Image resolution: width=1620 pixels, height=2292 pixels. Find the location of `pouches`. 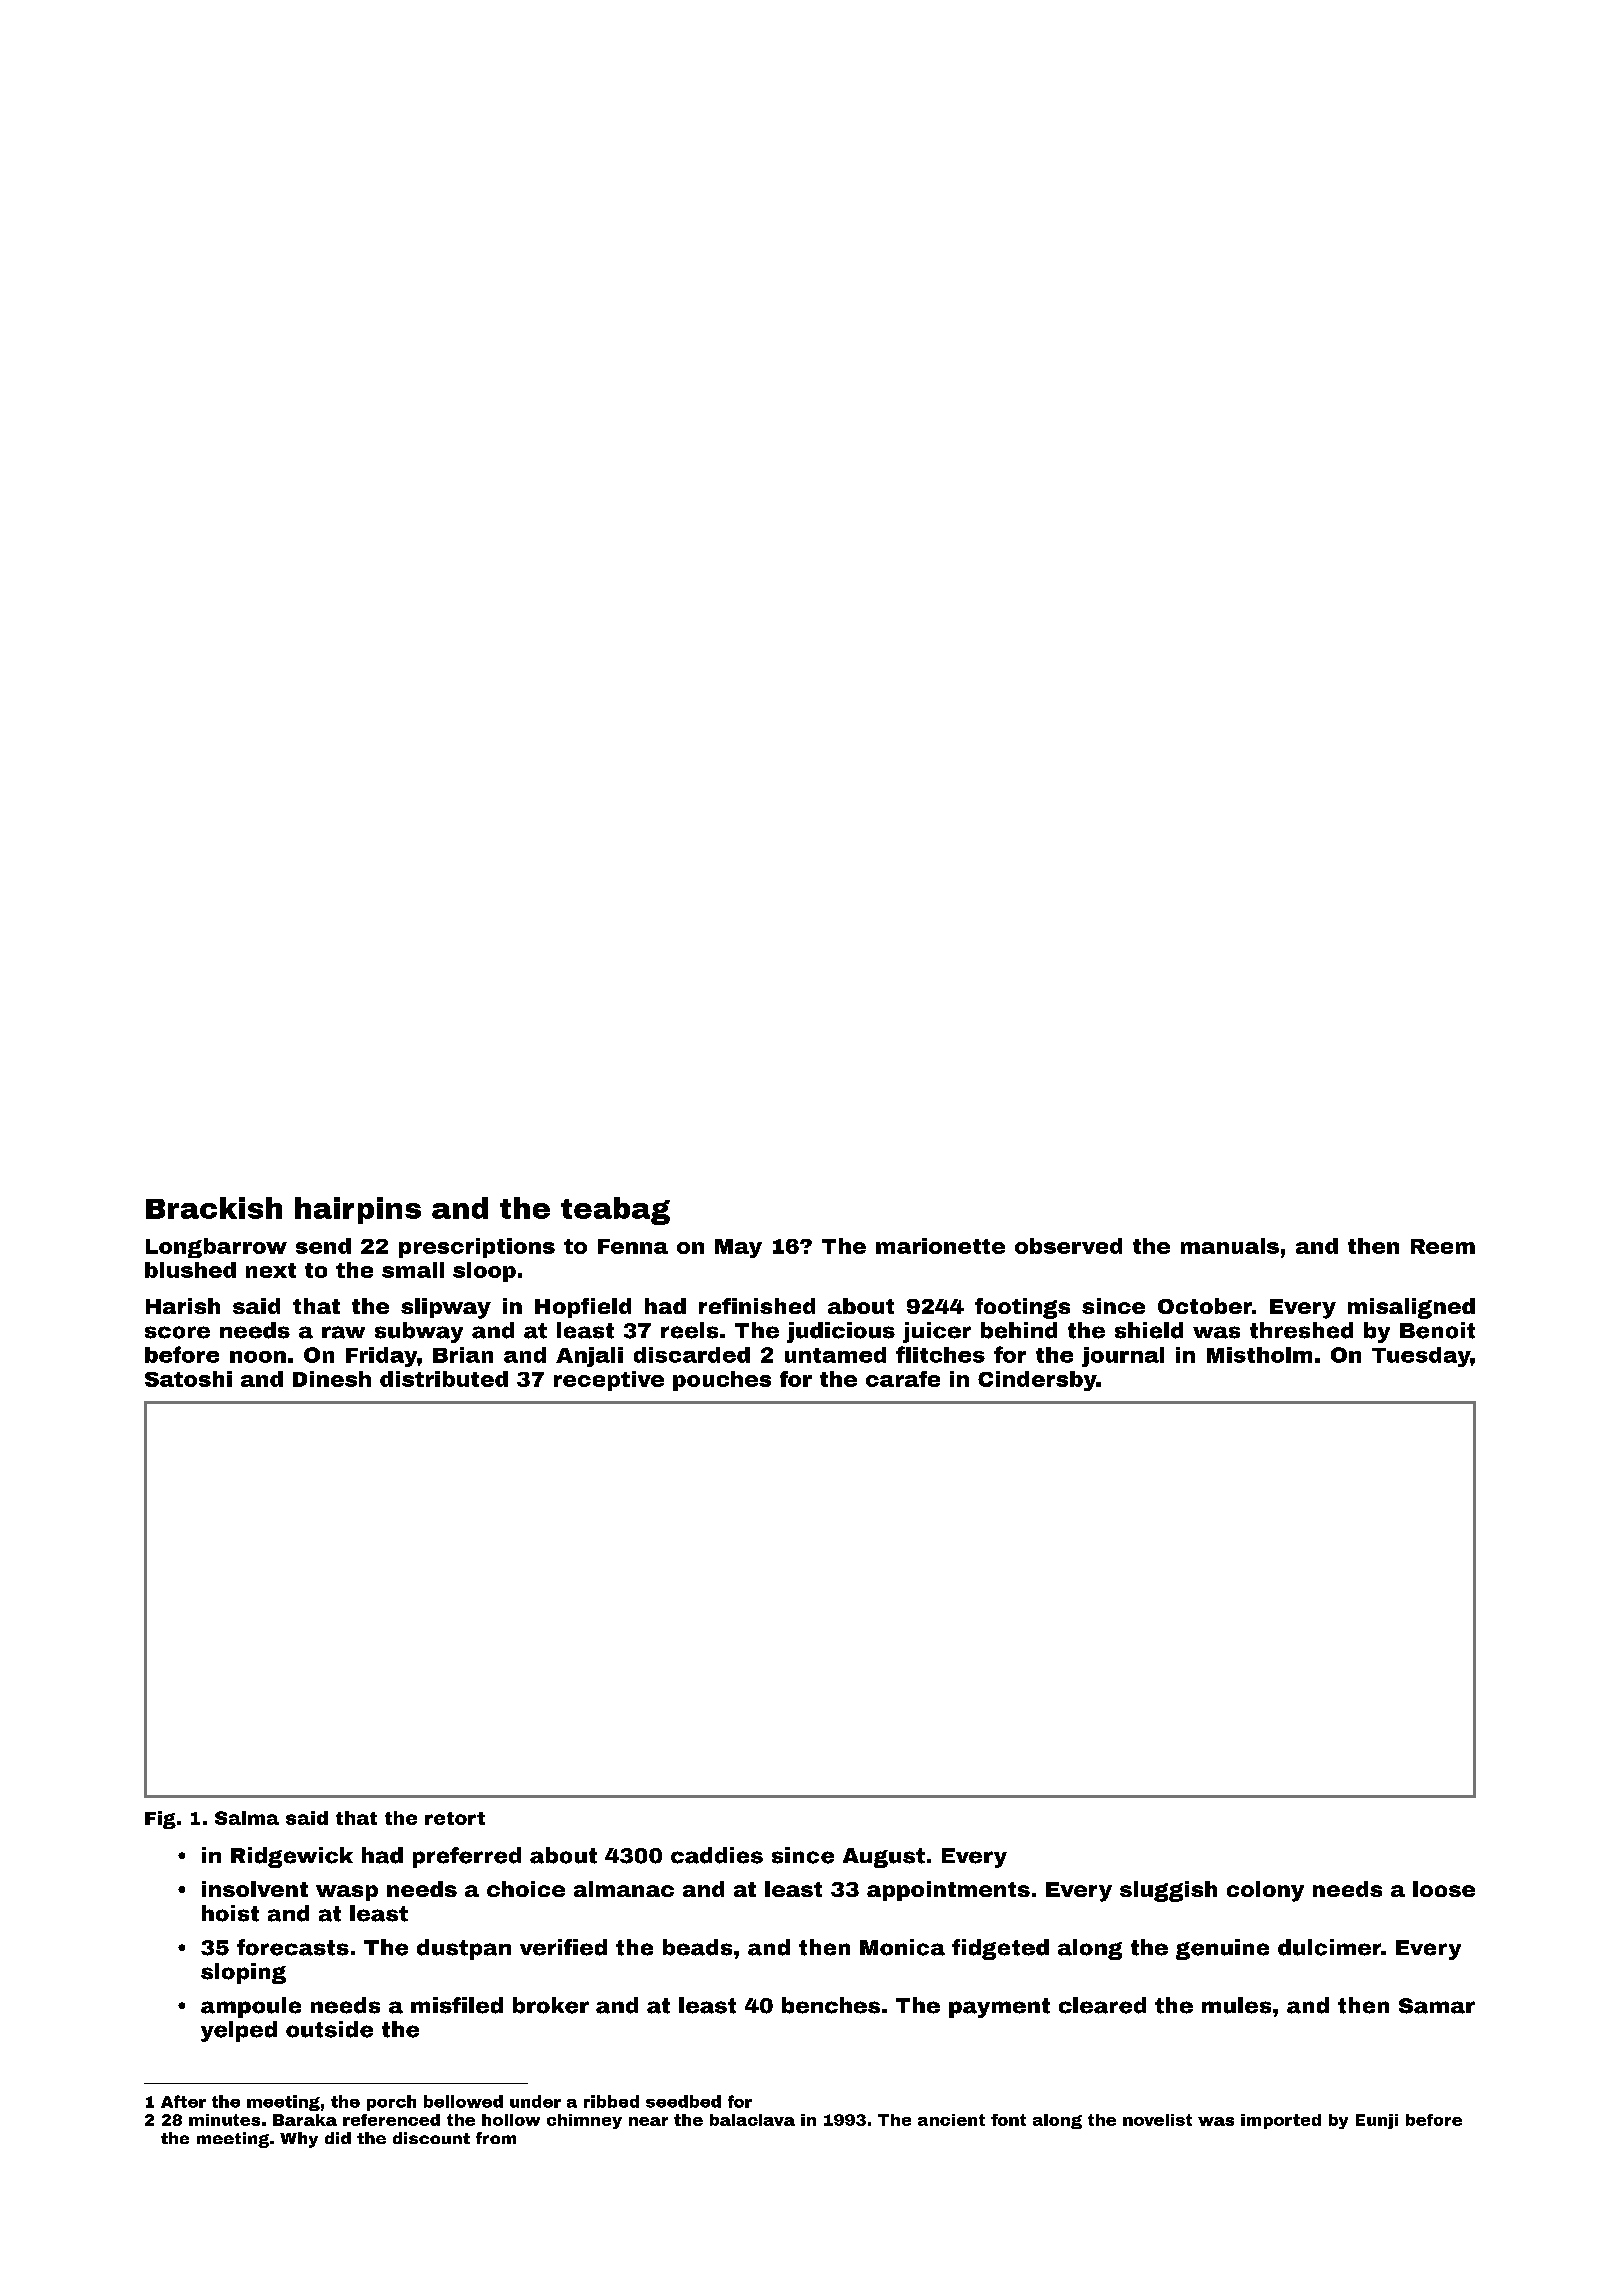

pouches is located at coordinates (722, 1381).
